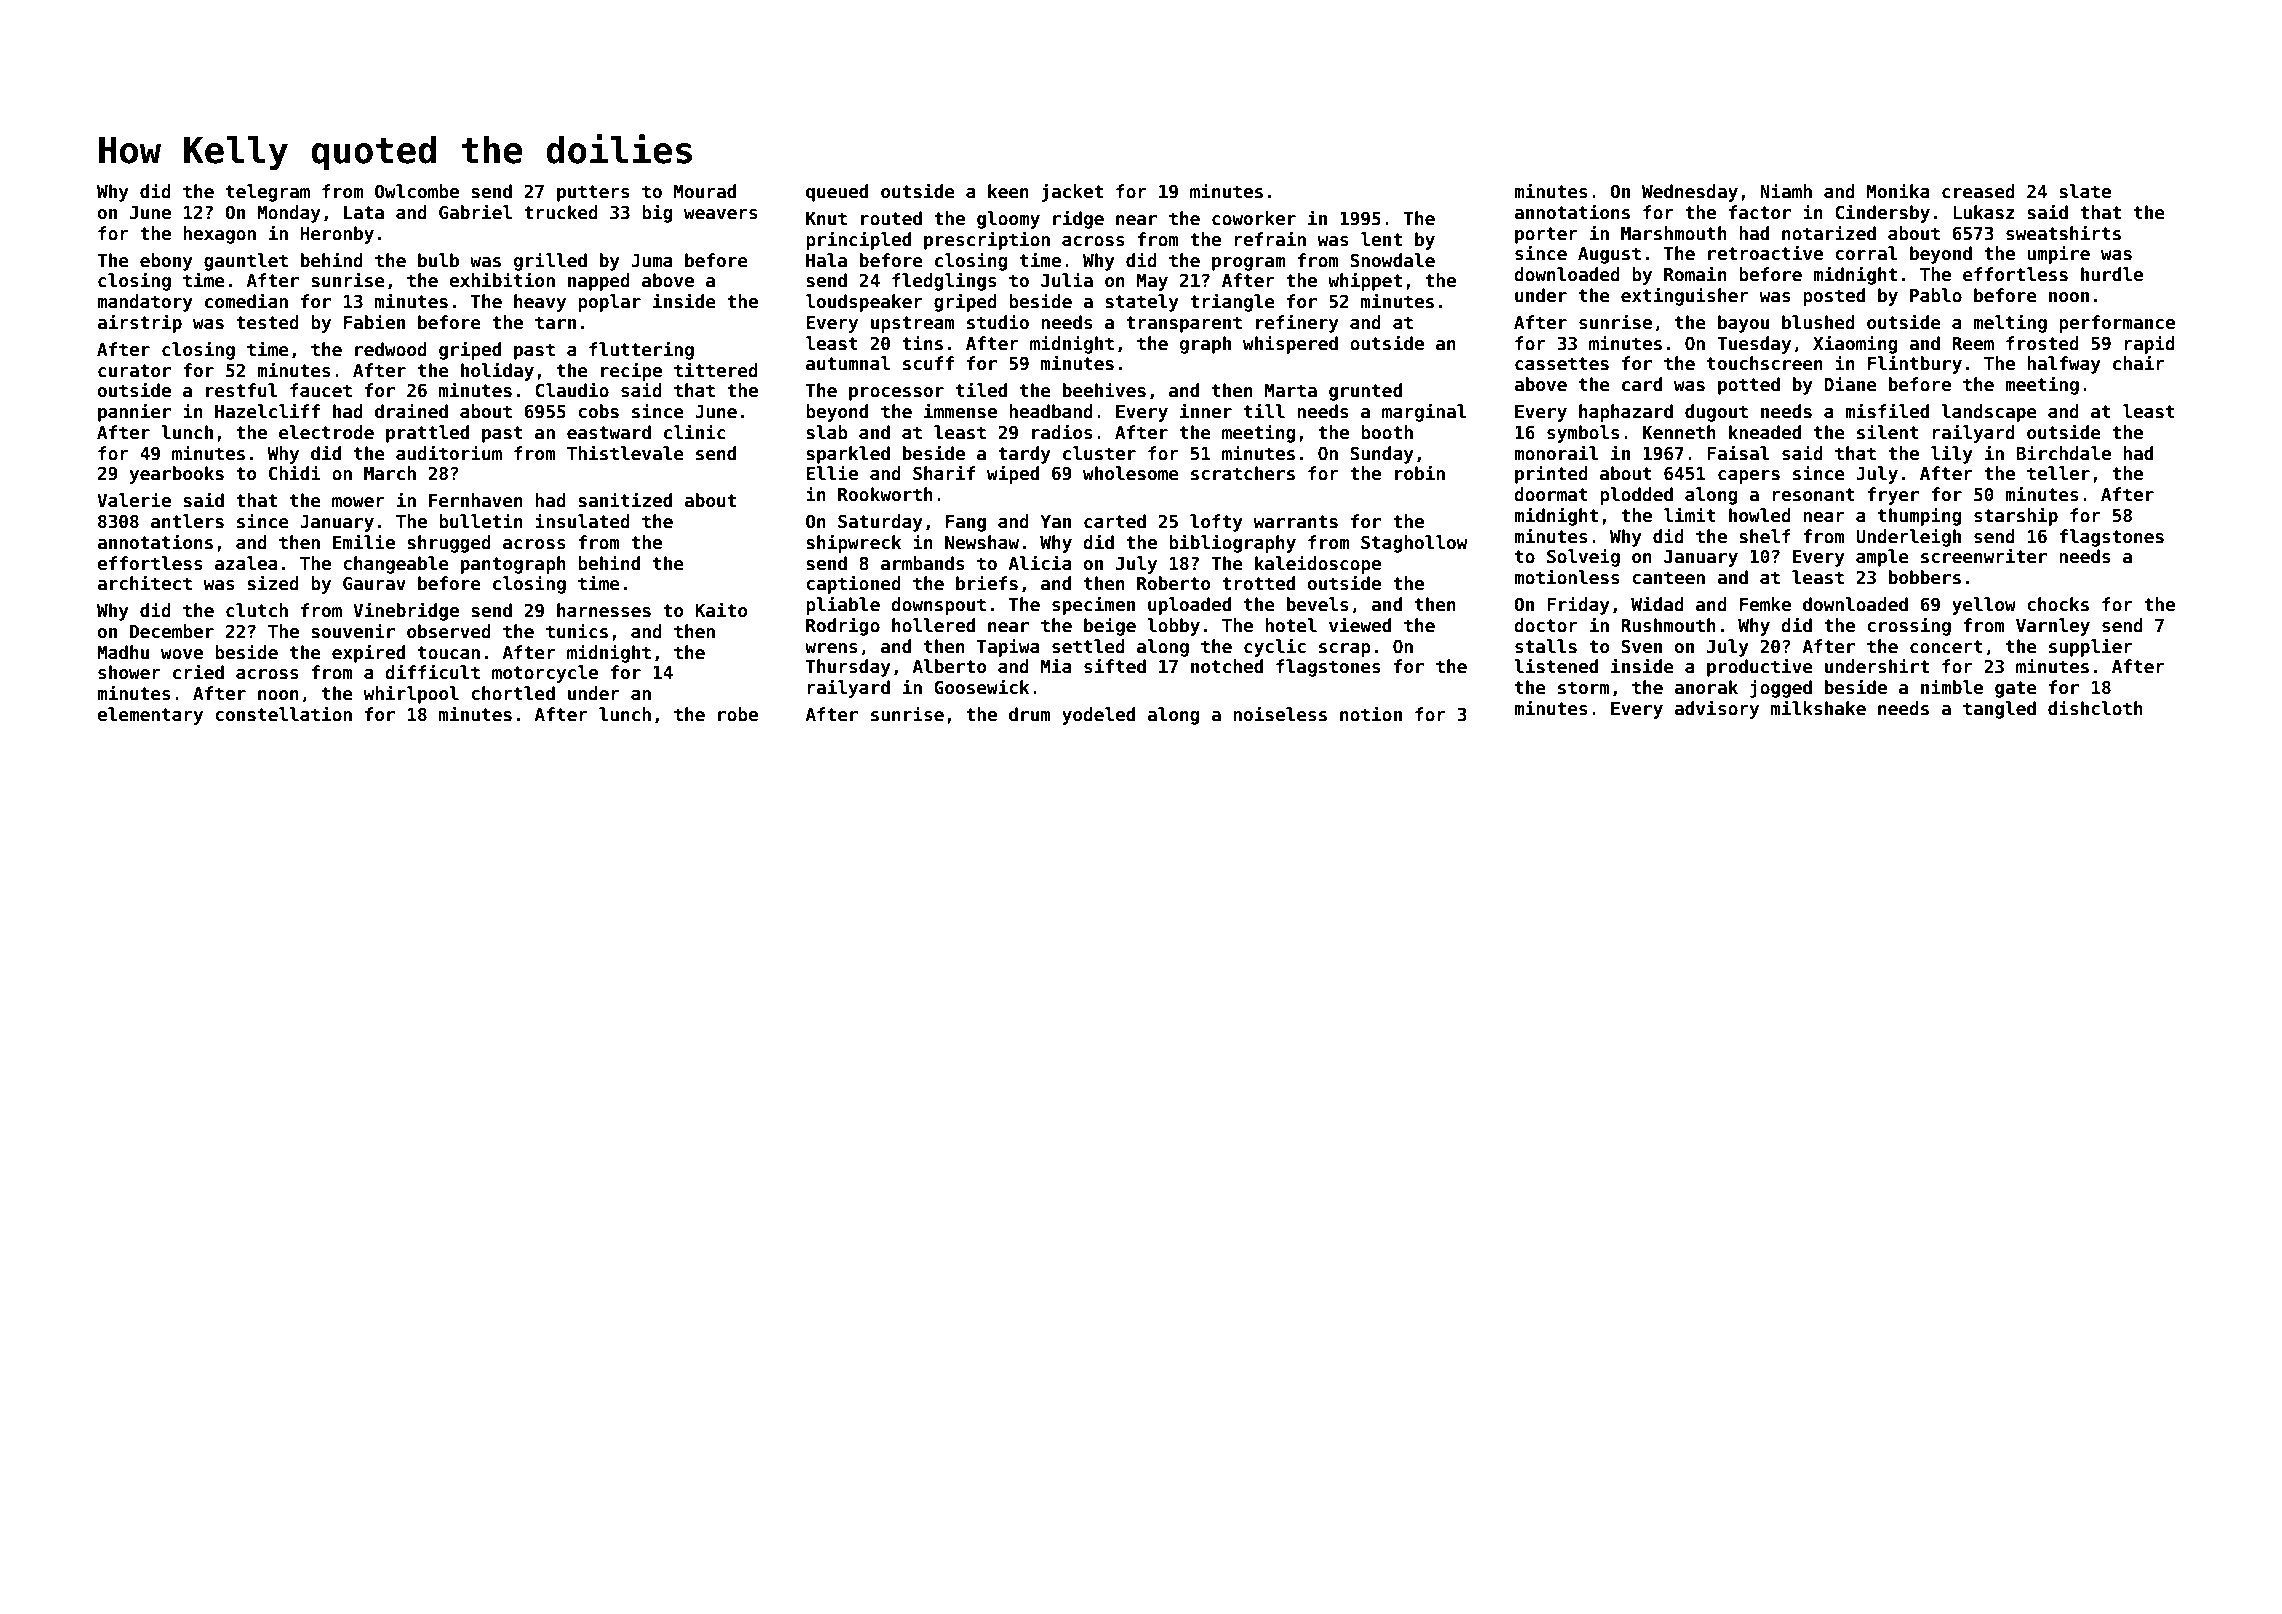  Describe the element at coordinates (1851, 384) in the screenshot. I see `Diane` at that location.
